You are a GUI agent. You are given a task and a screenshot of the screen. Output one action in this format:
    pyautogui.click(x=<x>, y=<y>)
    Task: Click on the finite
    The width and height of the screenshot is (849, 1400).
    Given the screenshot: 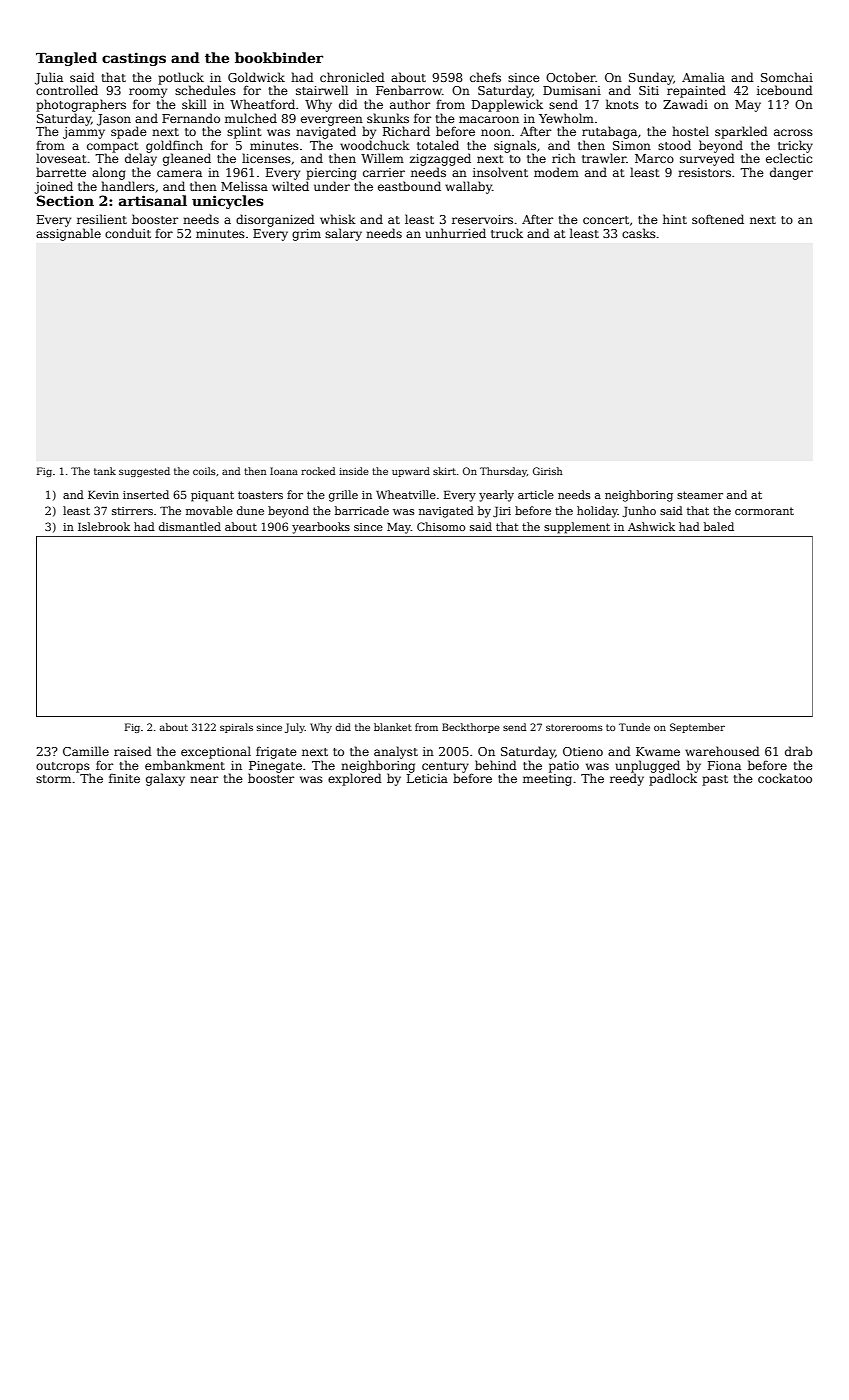 What is the action you would take?
    pyautogui.click(x=124, y=778)
